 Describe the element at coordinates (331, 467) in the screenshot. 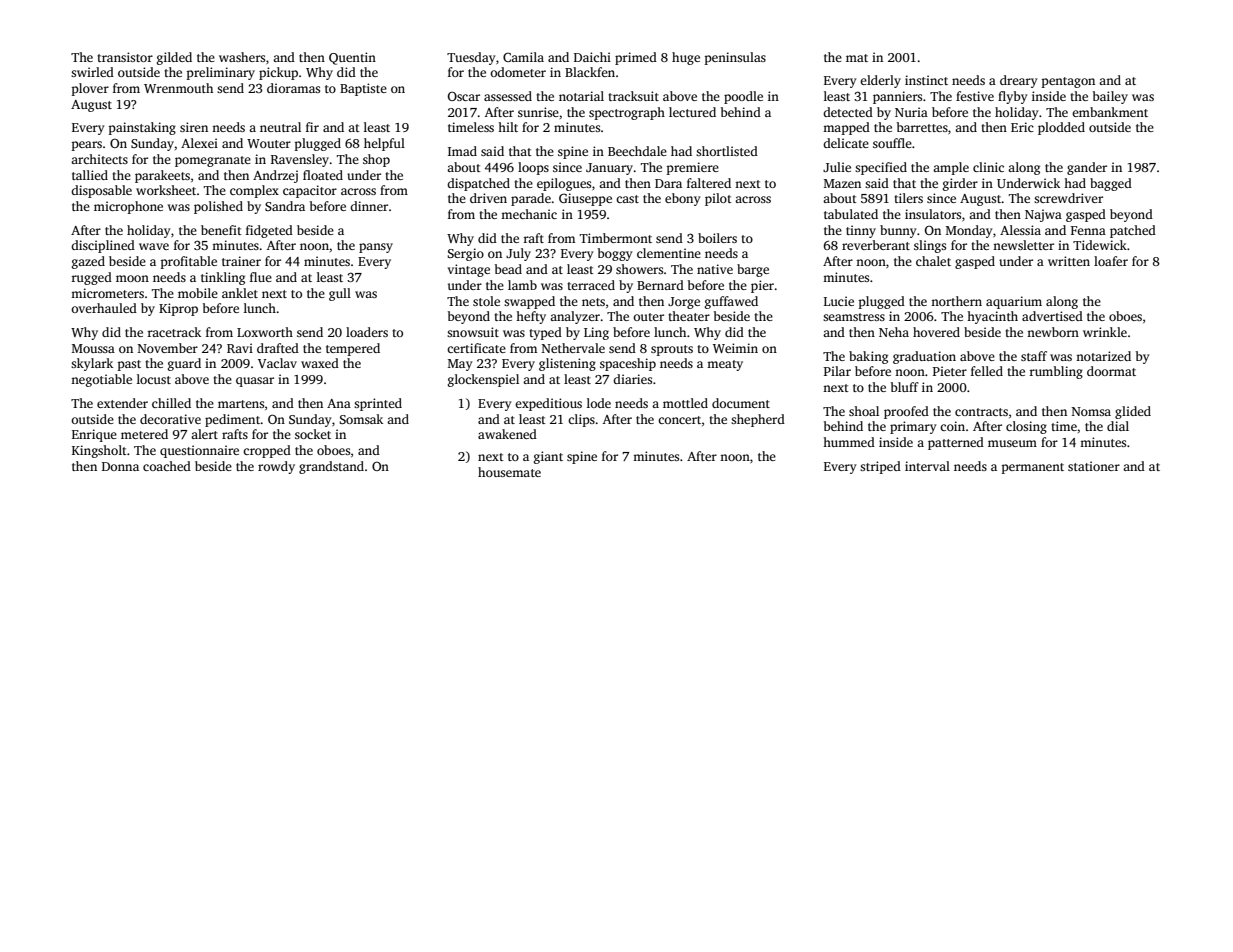

I see `grandstand` at that location.
